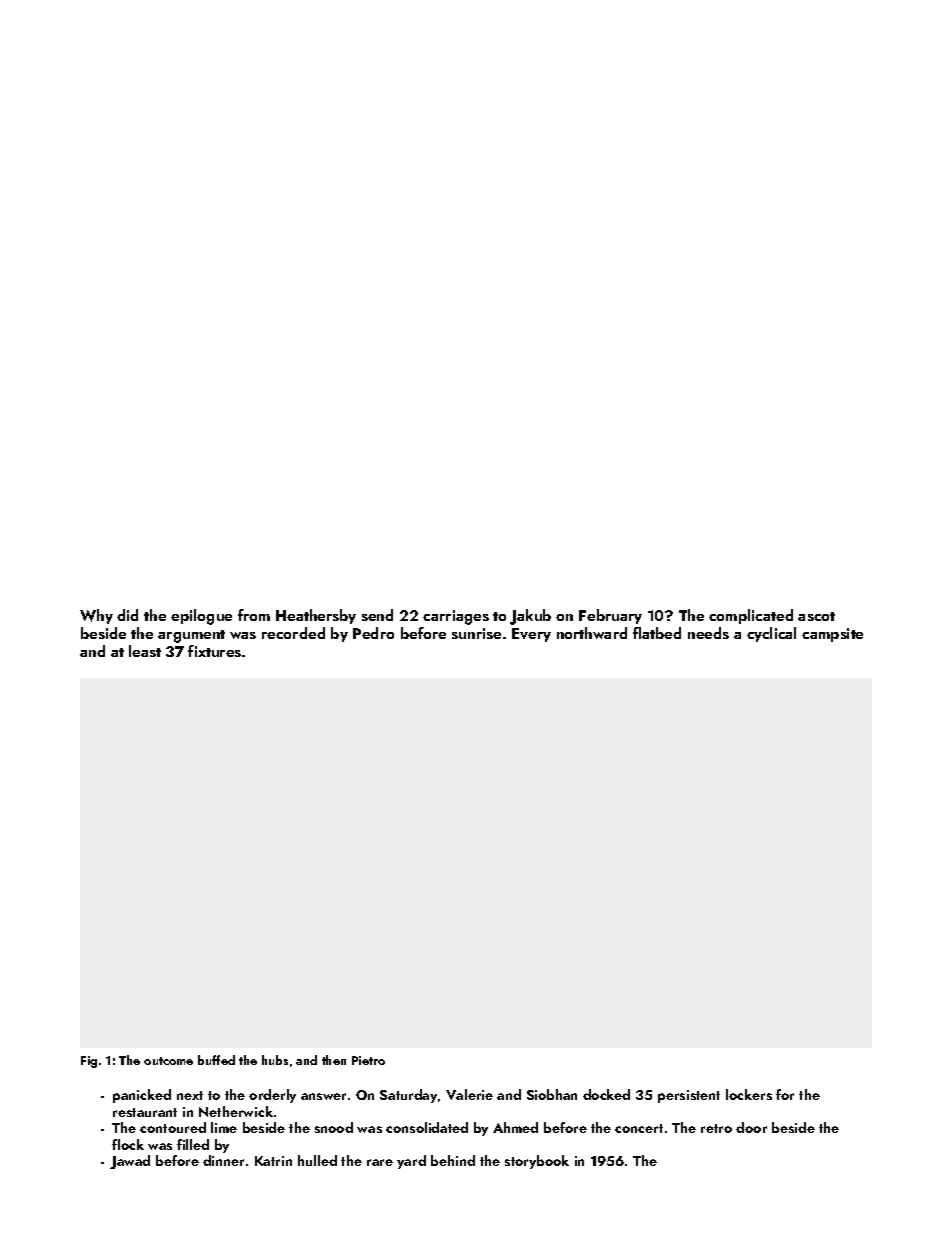 Image resolution: width=952 pixels, height=1233 pixels. I want to click on Siobhan, so click(552, 1094).
